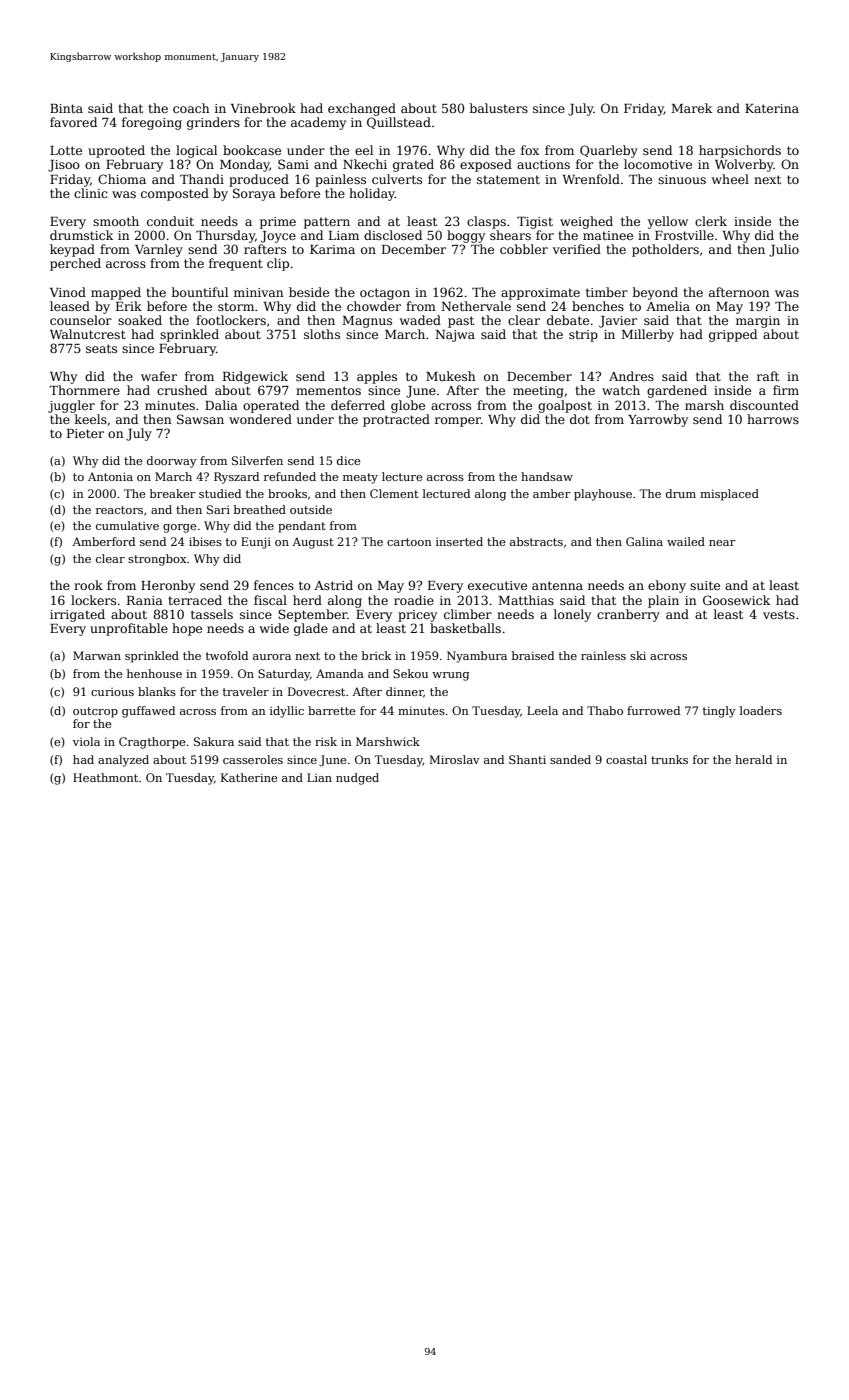 This document has height=1400, width=849. What do you see at coordinates (668, 222) in the document?
I see `yellow` at bounding box center [668, 222].
